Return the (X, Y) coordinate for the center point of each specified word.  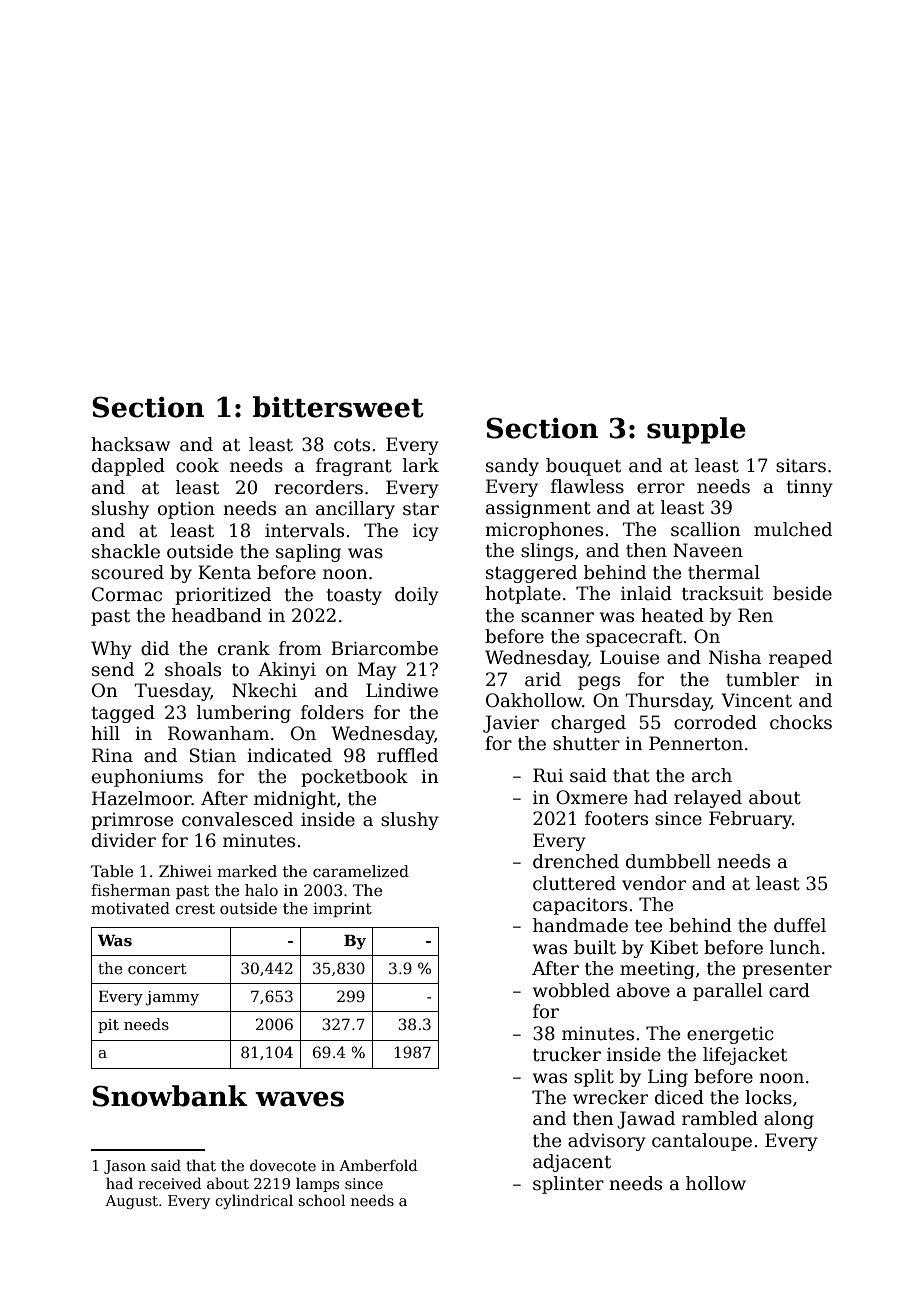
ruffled (407, 755)
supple (696, 430)
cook (197, 465)
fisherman (131, 890)
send (113, 669)
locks (768, 1097)
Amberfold (378, 1165)
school (321, 1200)
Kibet (674, 947)
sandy (512, 467)
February (750, 820)
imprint (342, 909)
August (131, 1202)
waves (299, 1099)
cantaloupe (702, 1142)
